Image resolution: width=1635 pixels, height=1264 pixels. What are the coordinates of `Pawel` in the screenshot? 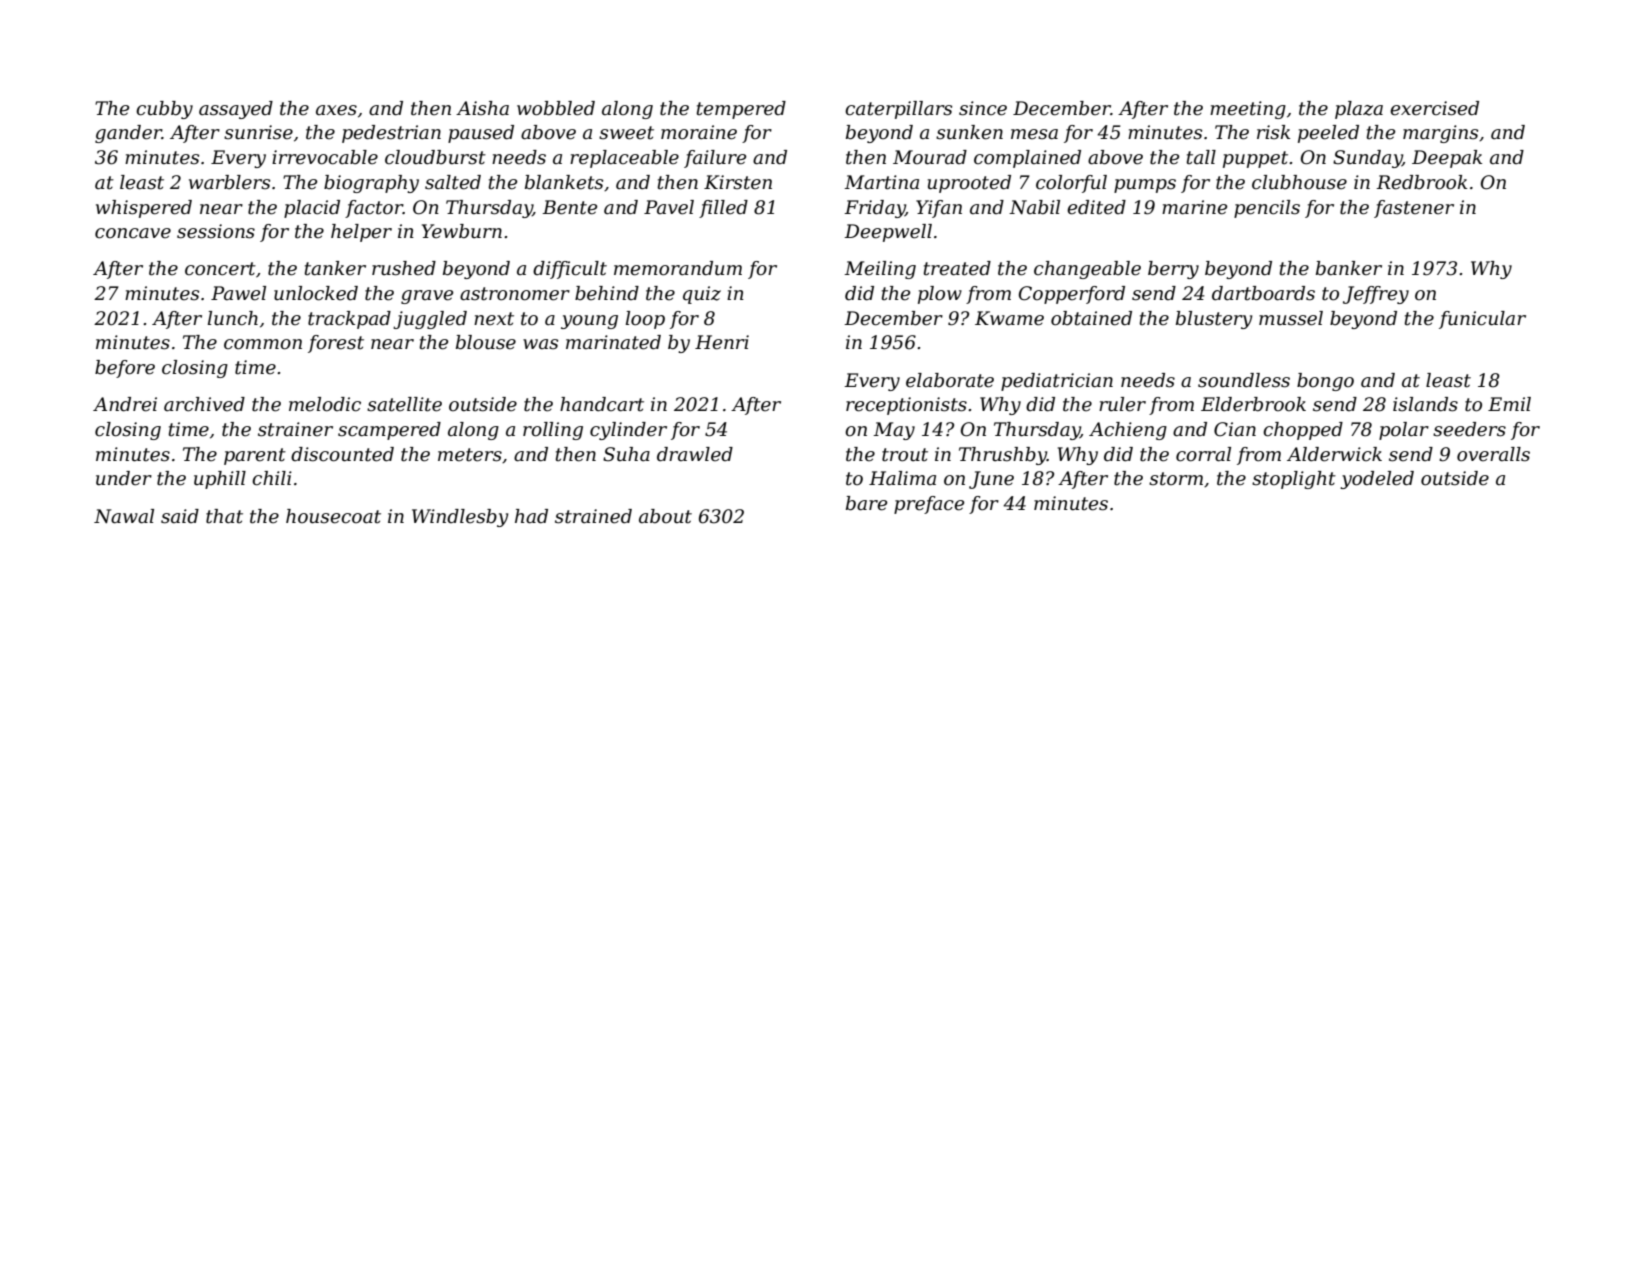 It's located at (238, 293).
